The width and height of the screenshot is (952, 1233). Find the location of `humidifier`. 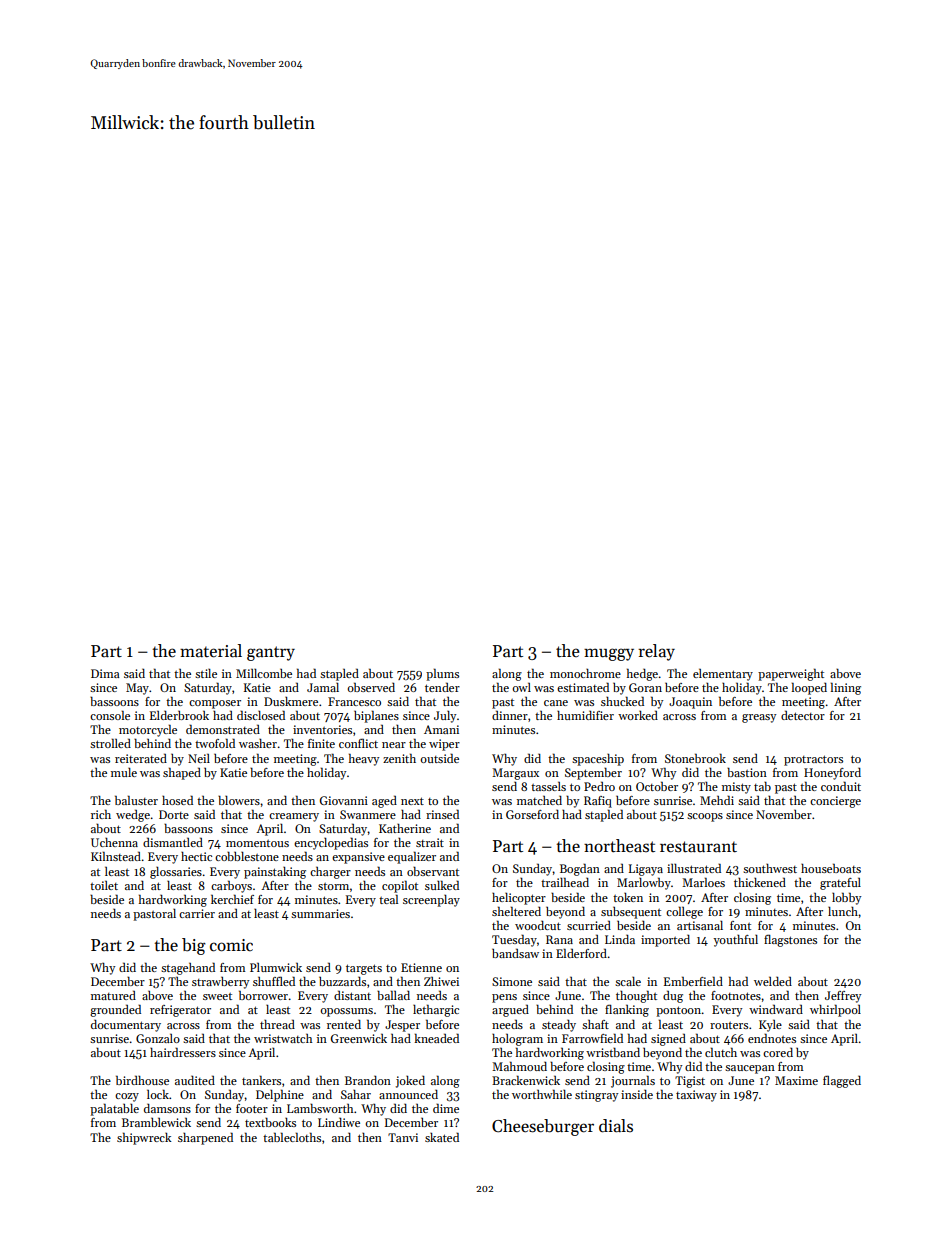

humidifier is located at coordinates (585, 715).
